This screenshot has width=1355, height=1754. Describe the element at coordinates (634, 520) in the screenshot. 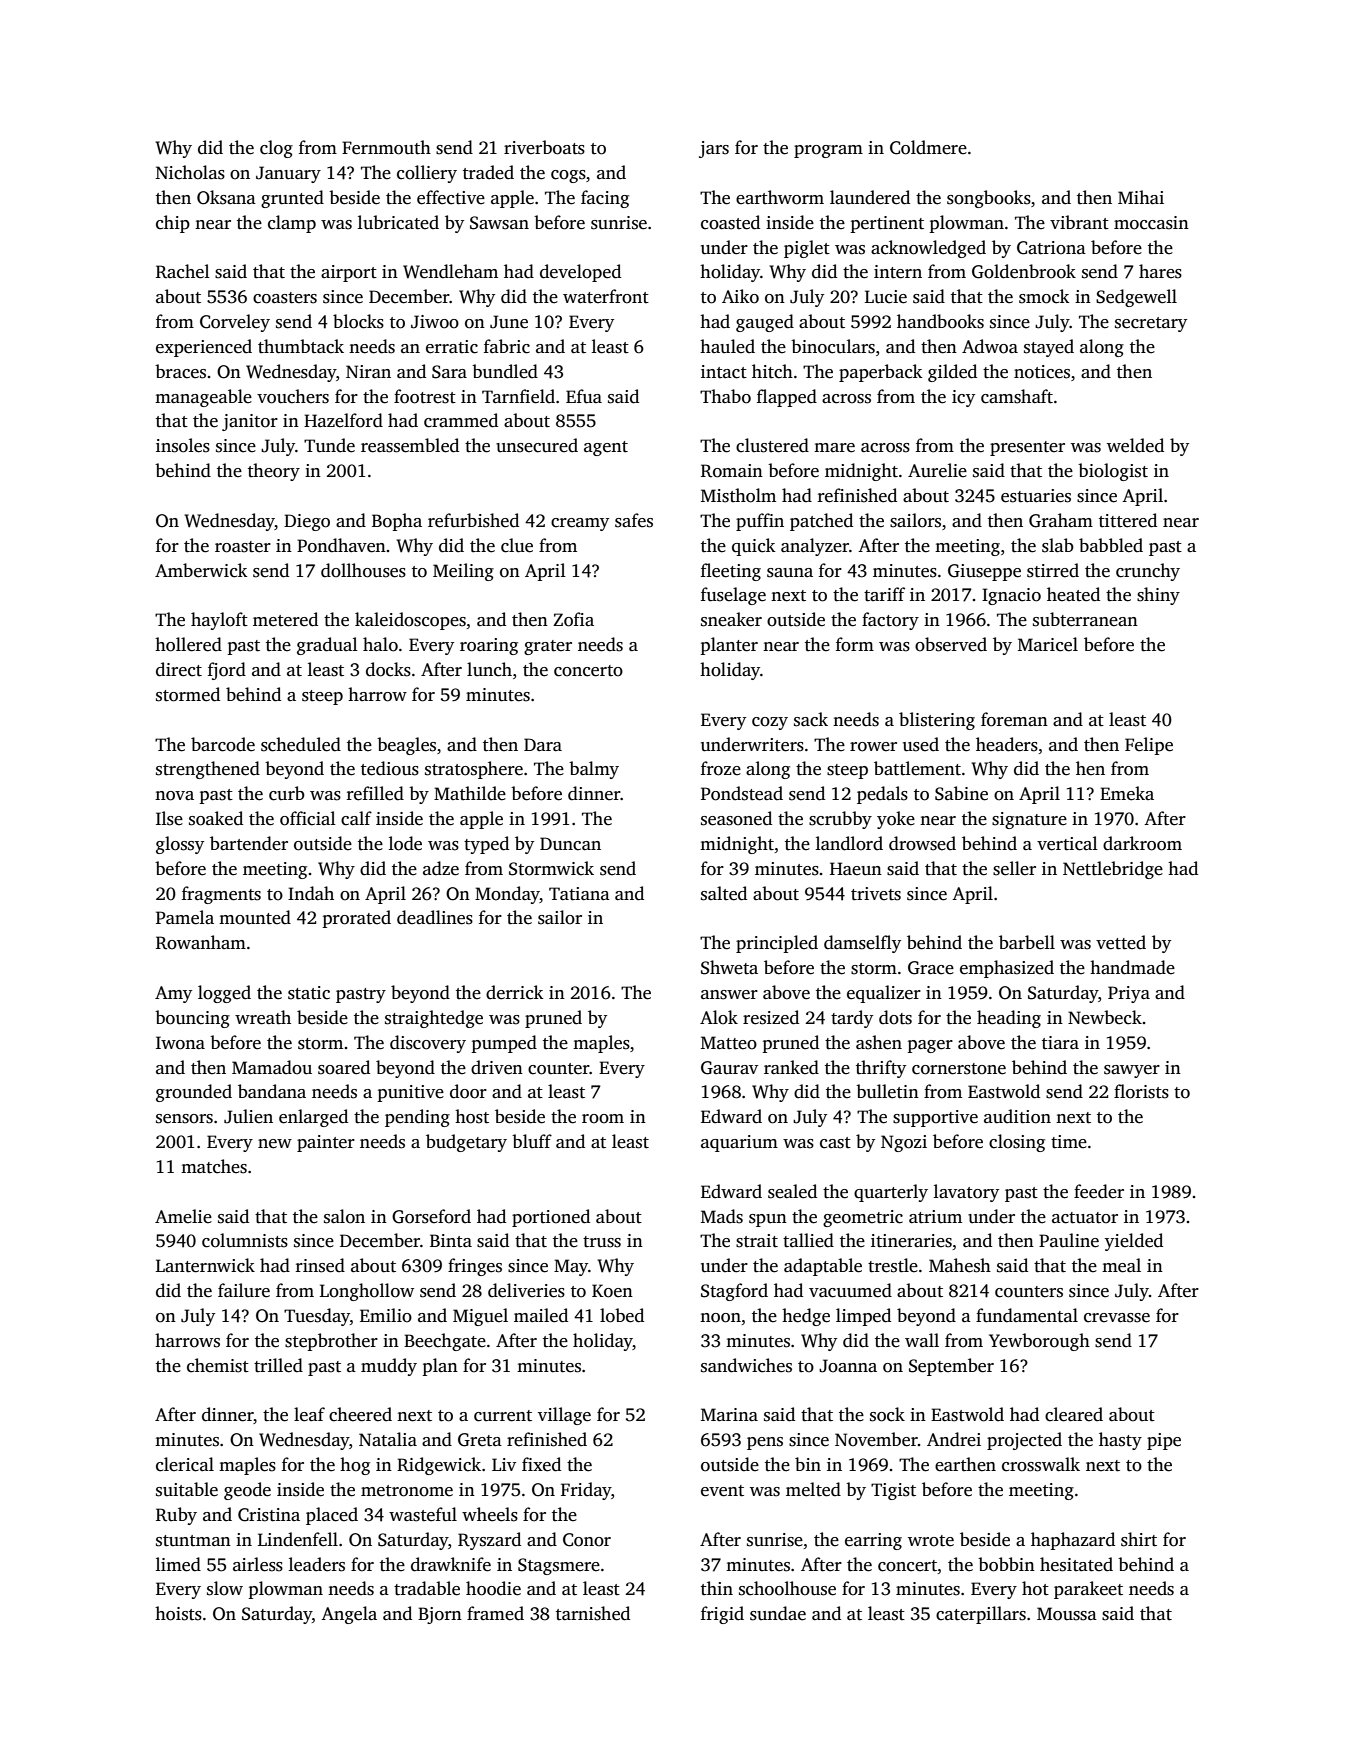

I see `safes` at that location.
